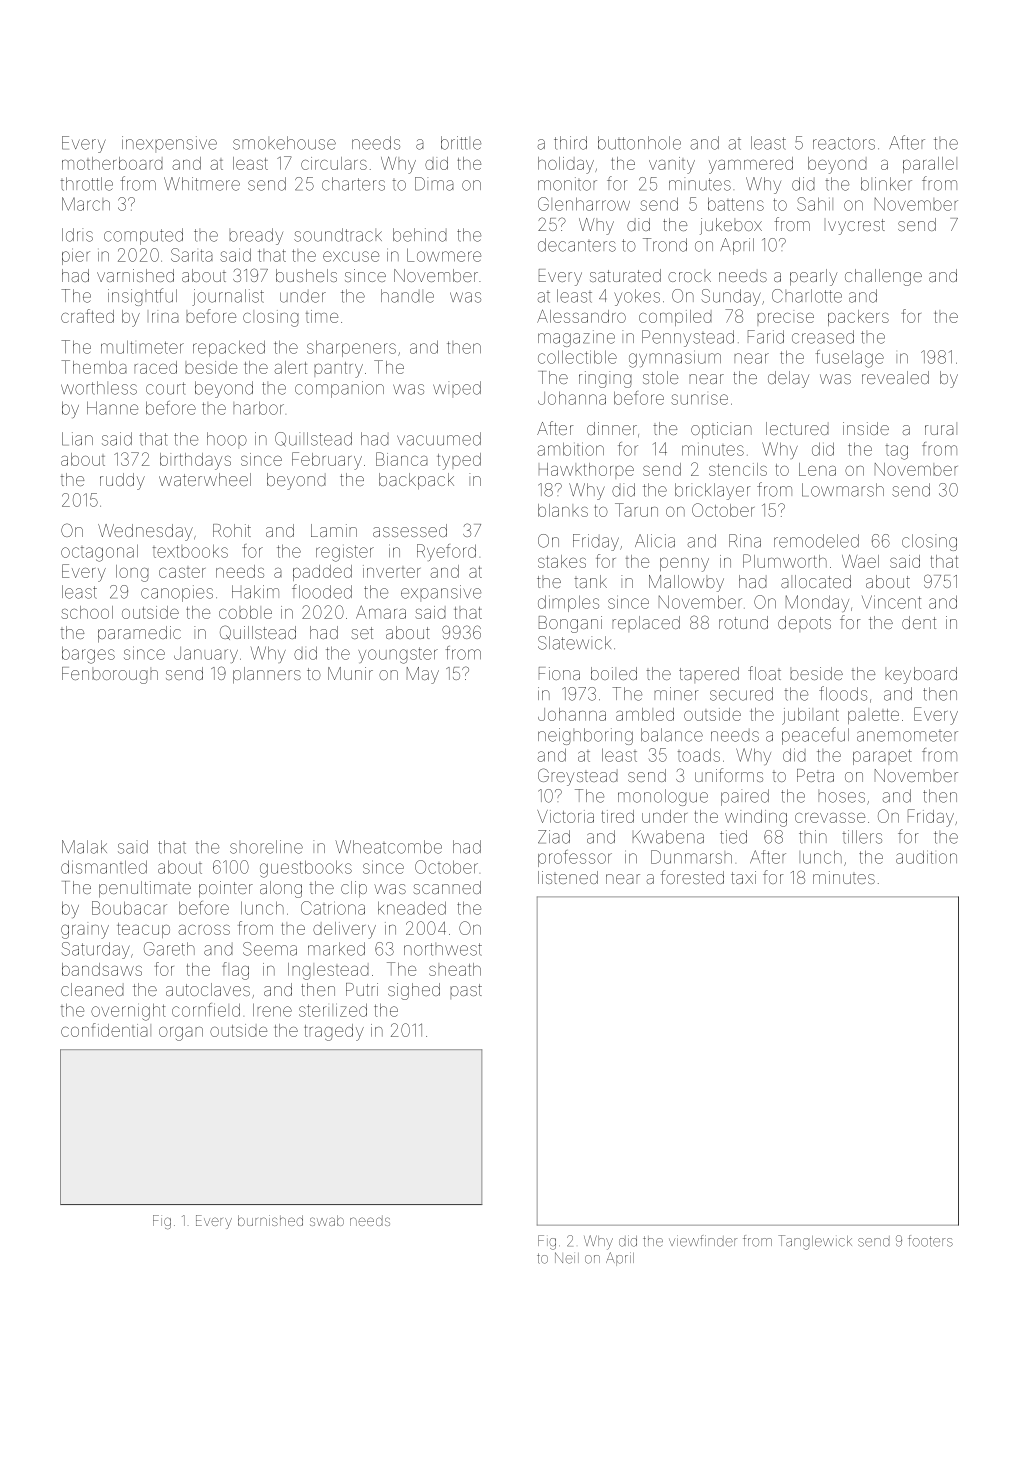  I want to click on taxi, so click(743, 877).
